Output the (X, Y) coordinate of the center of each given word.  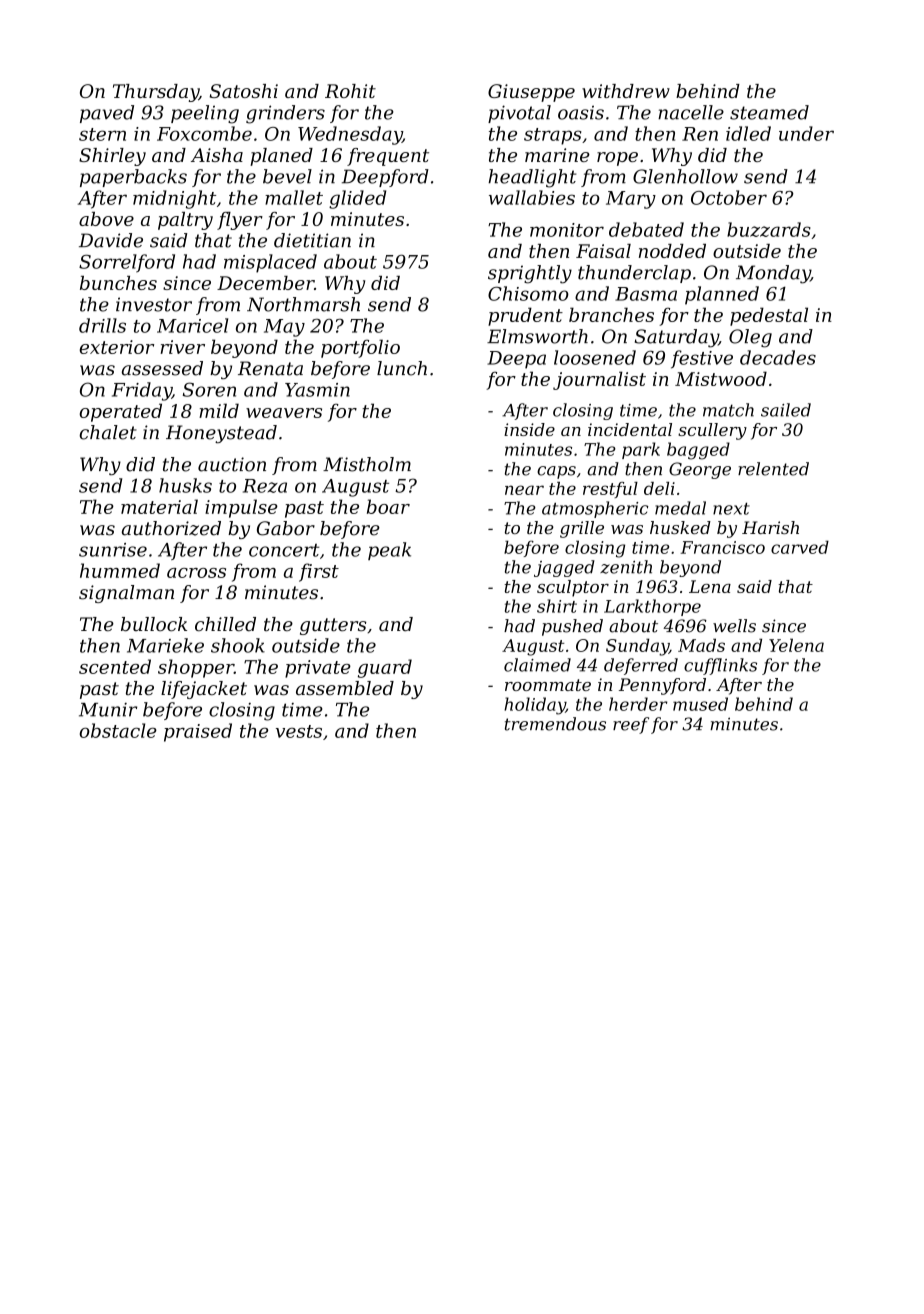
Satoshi (243, 91)
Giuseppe (531, 93)
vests (299, 731)
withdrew (626, 91)
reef (631, 725)
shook (238, 645)
